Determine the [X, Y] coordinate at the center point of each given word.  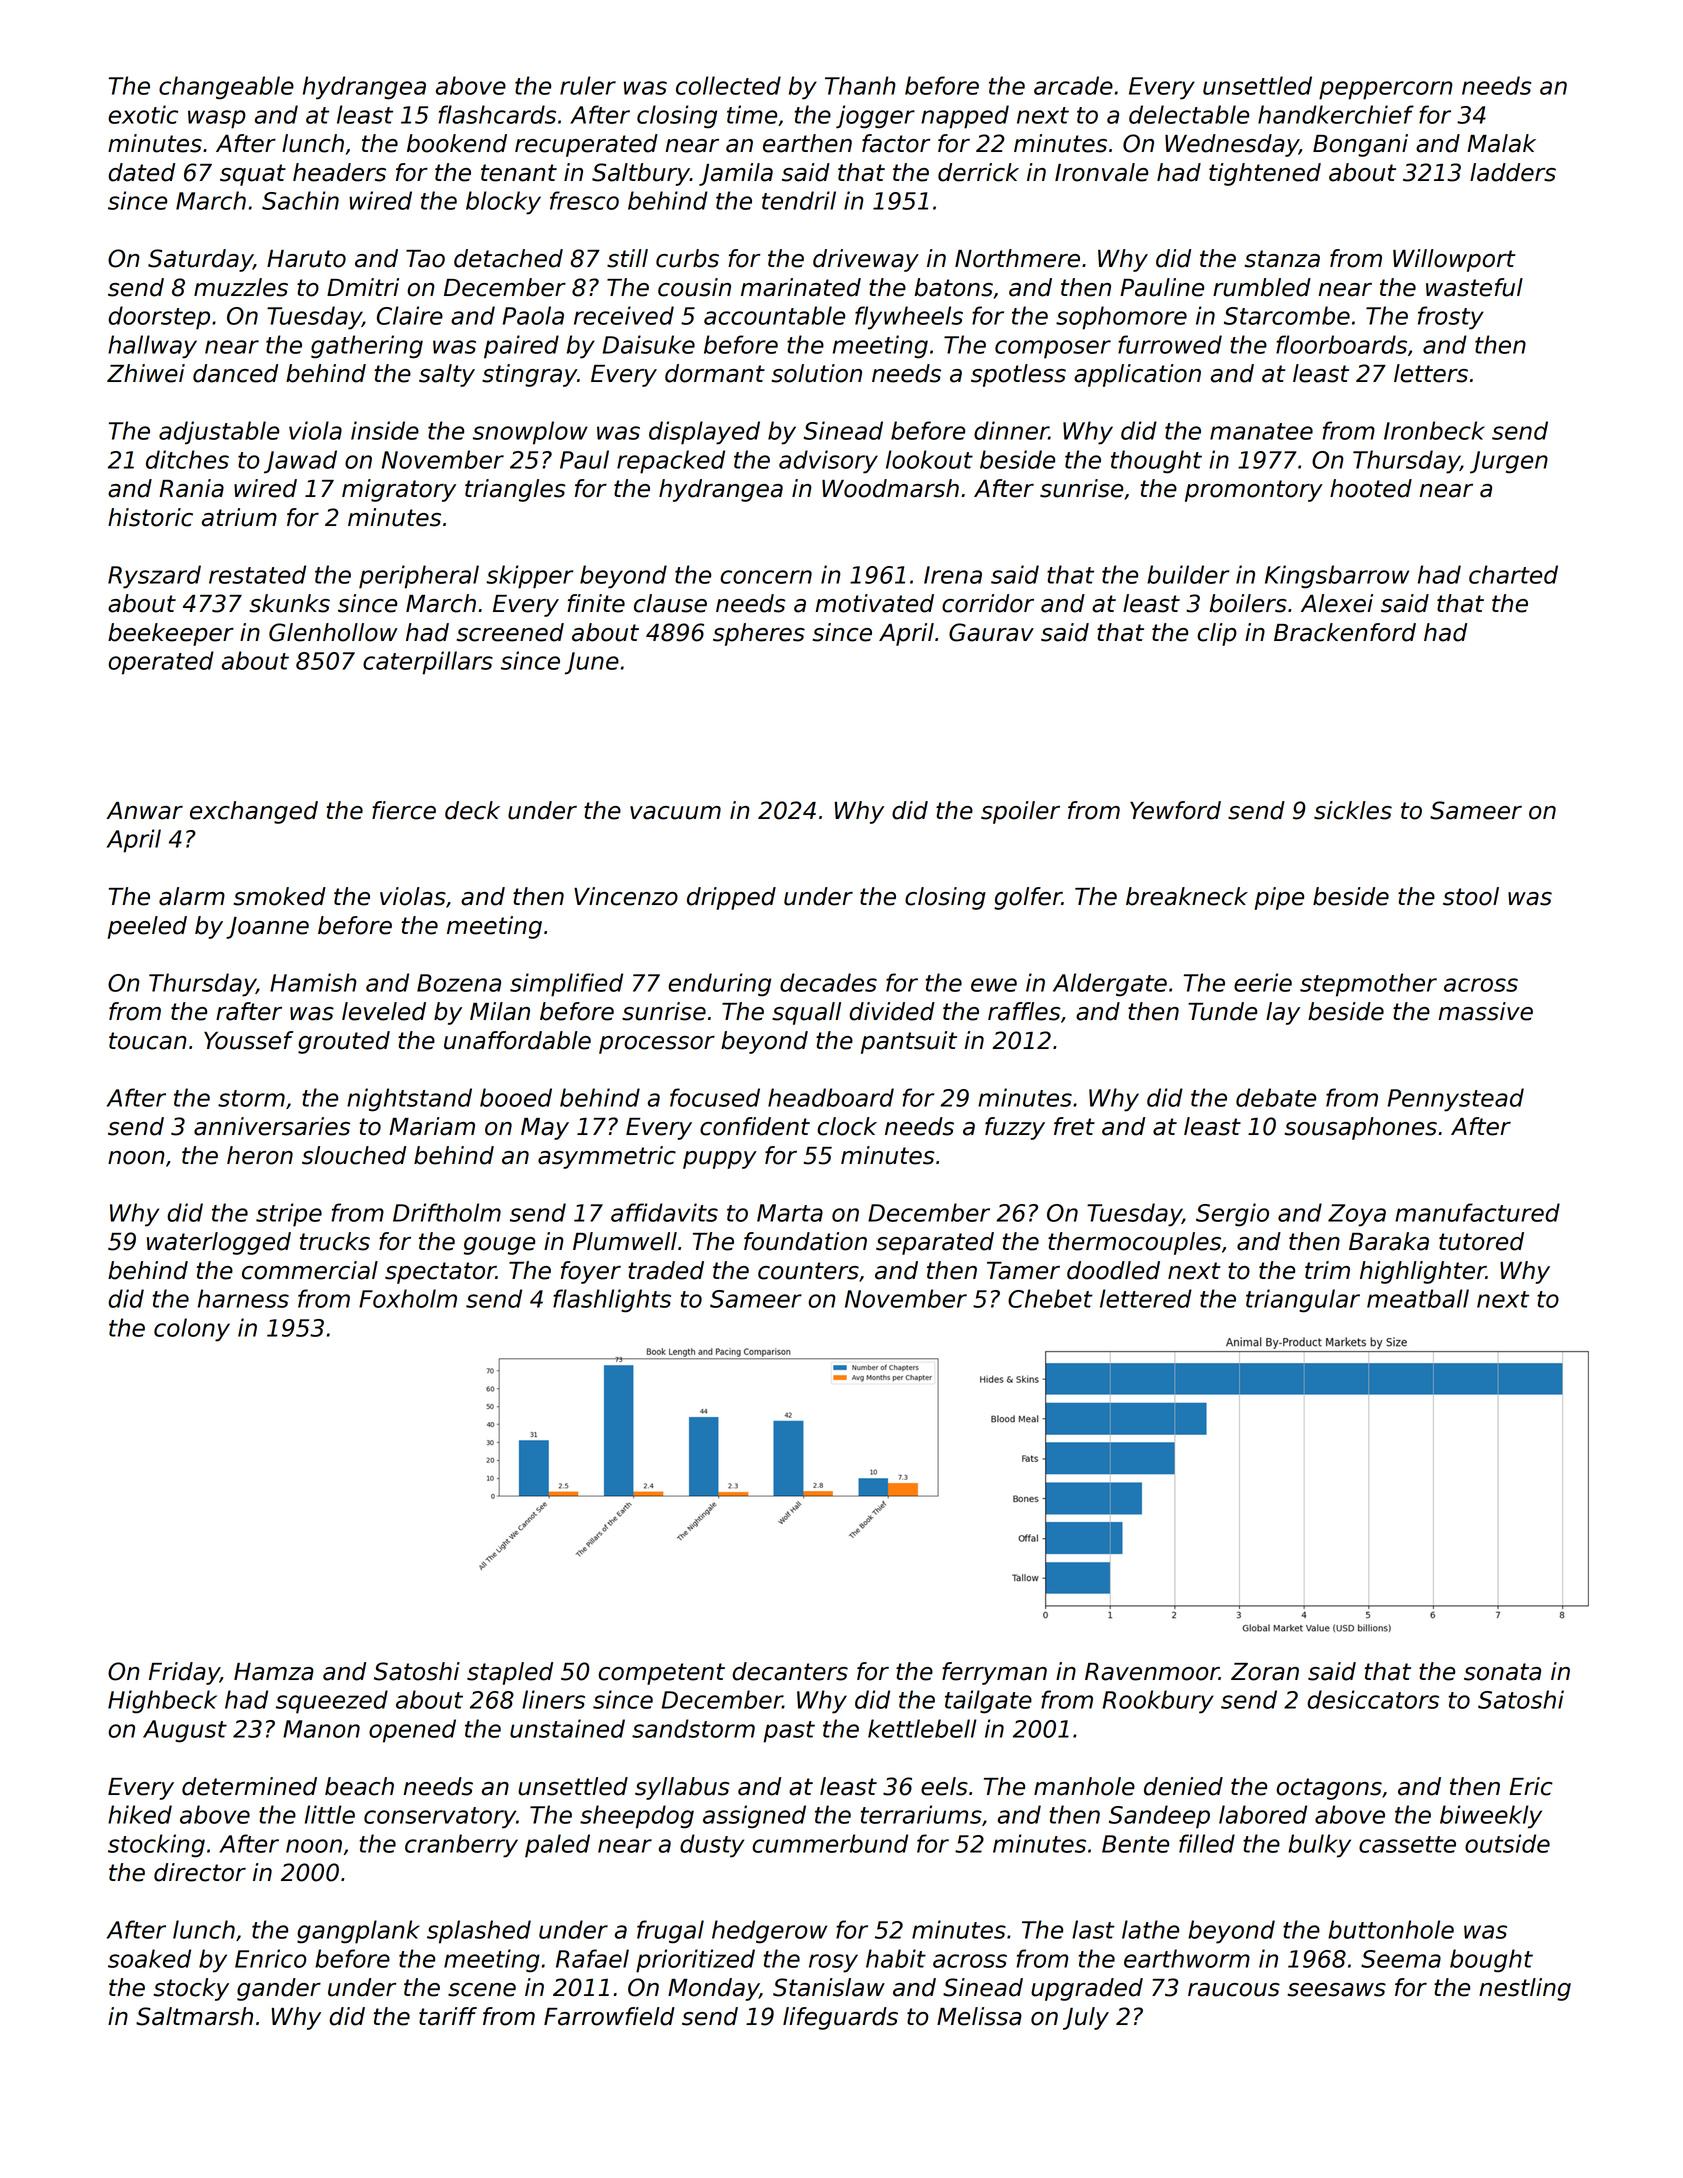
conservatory [440, 1818]
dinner [1011, 430]
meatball [1418, 1298]
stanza [1282, 259]
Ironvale [1101, 172]
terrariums [921, 1814]
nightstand [409, 1100]
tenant [519, 173]
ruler [588, 85]
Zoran [1265, 1672]
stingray [529, 375]
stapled [510, 1673]
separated [935, 1243]
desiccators [1373, 1699]
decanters [790, 1671]
